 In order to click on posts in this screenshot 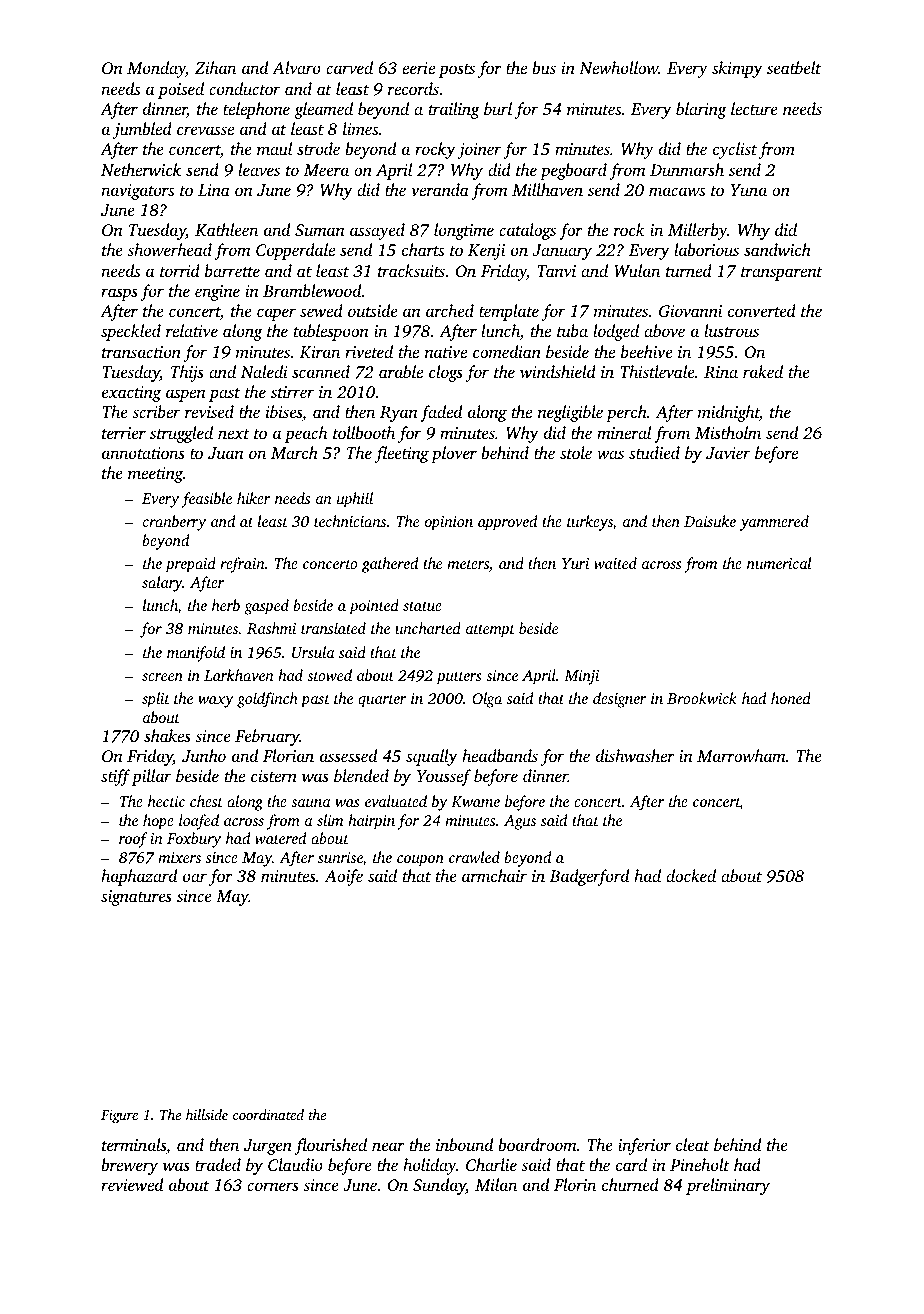, I will do `click(456, 71)`.
